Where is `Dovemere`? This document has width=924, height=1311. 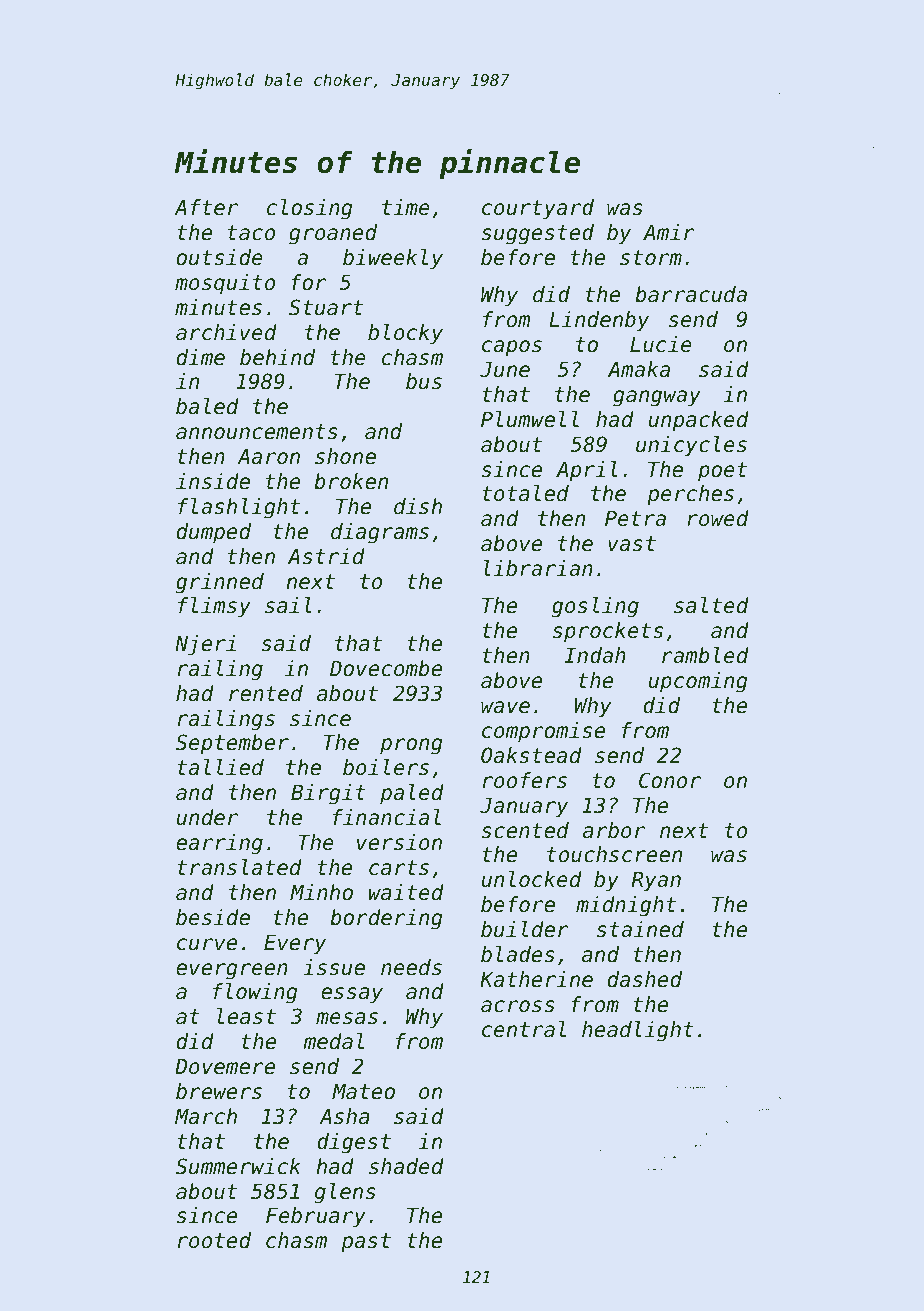
Dovemere is located at coordinates (225, 1066).
